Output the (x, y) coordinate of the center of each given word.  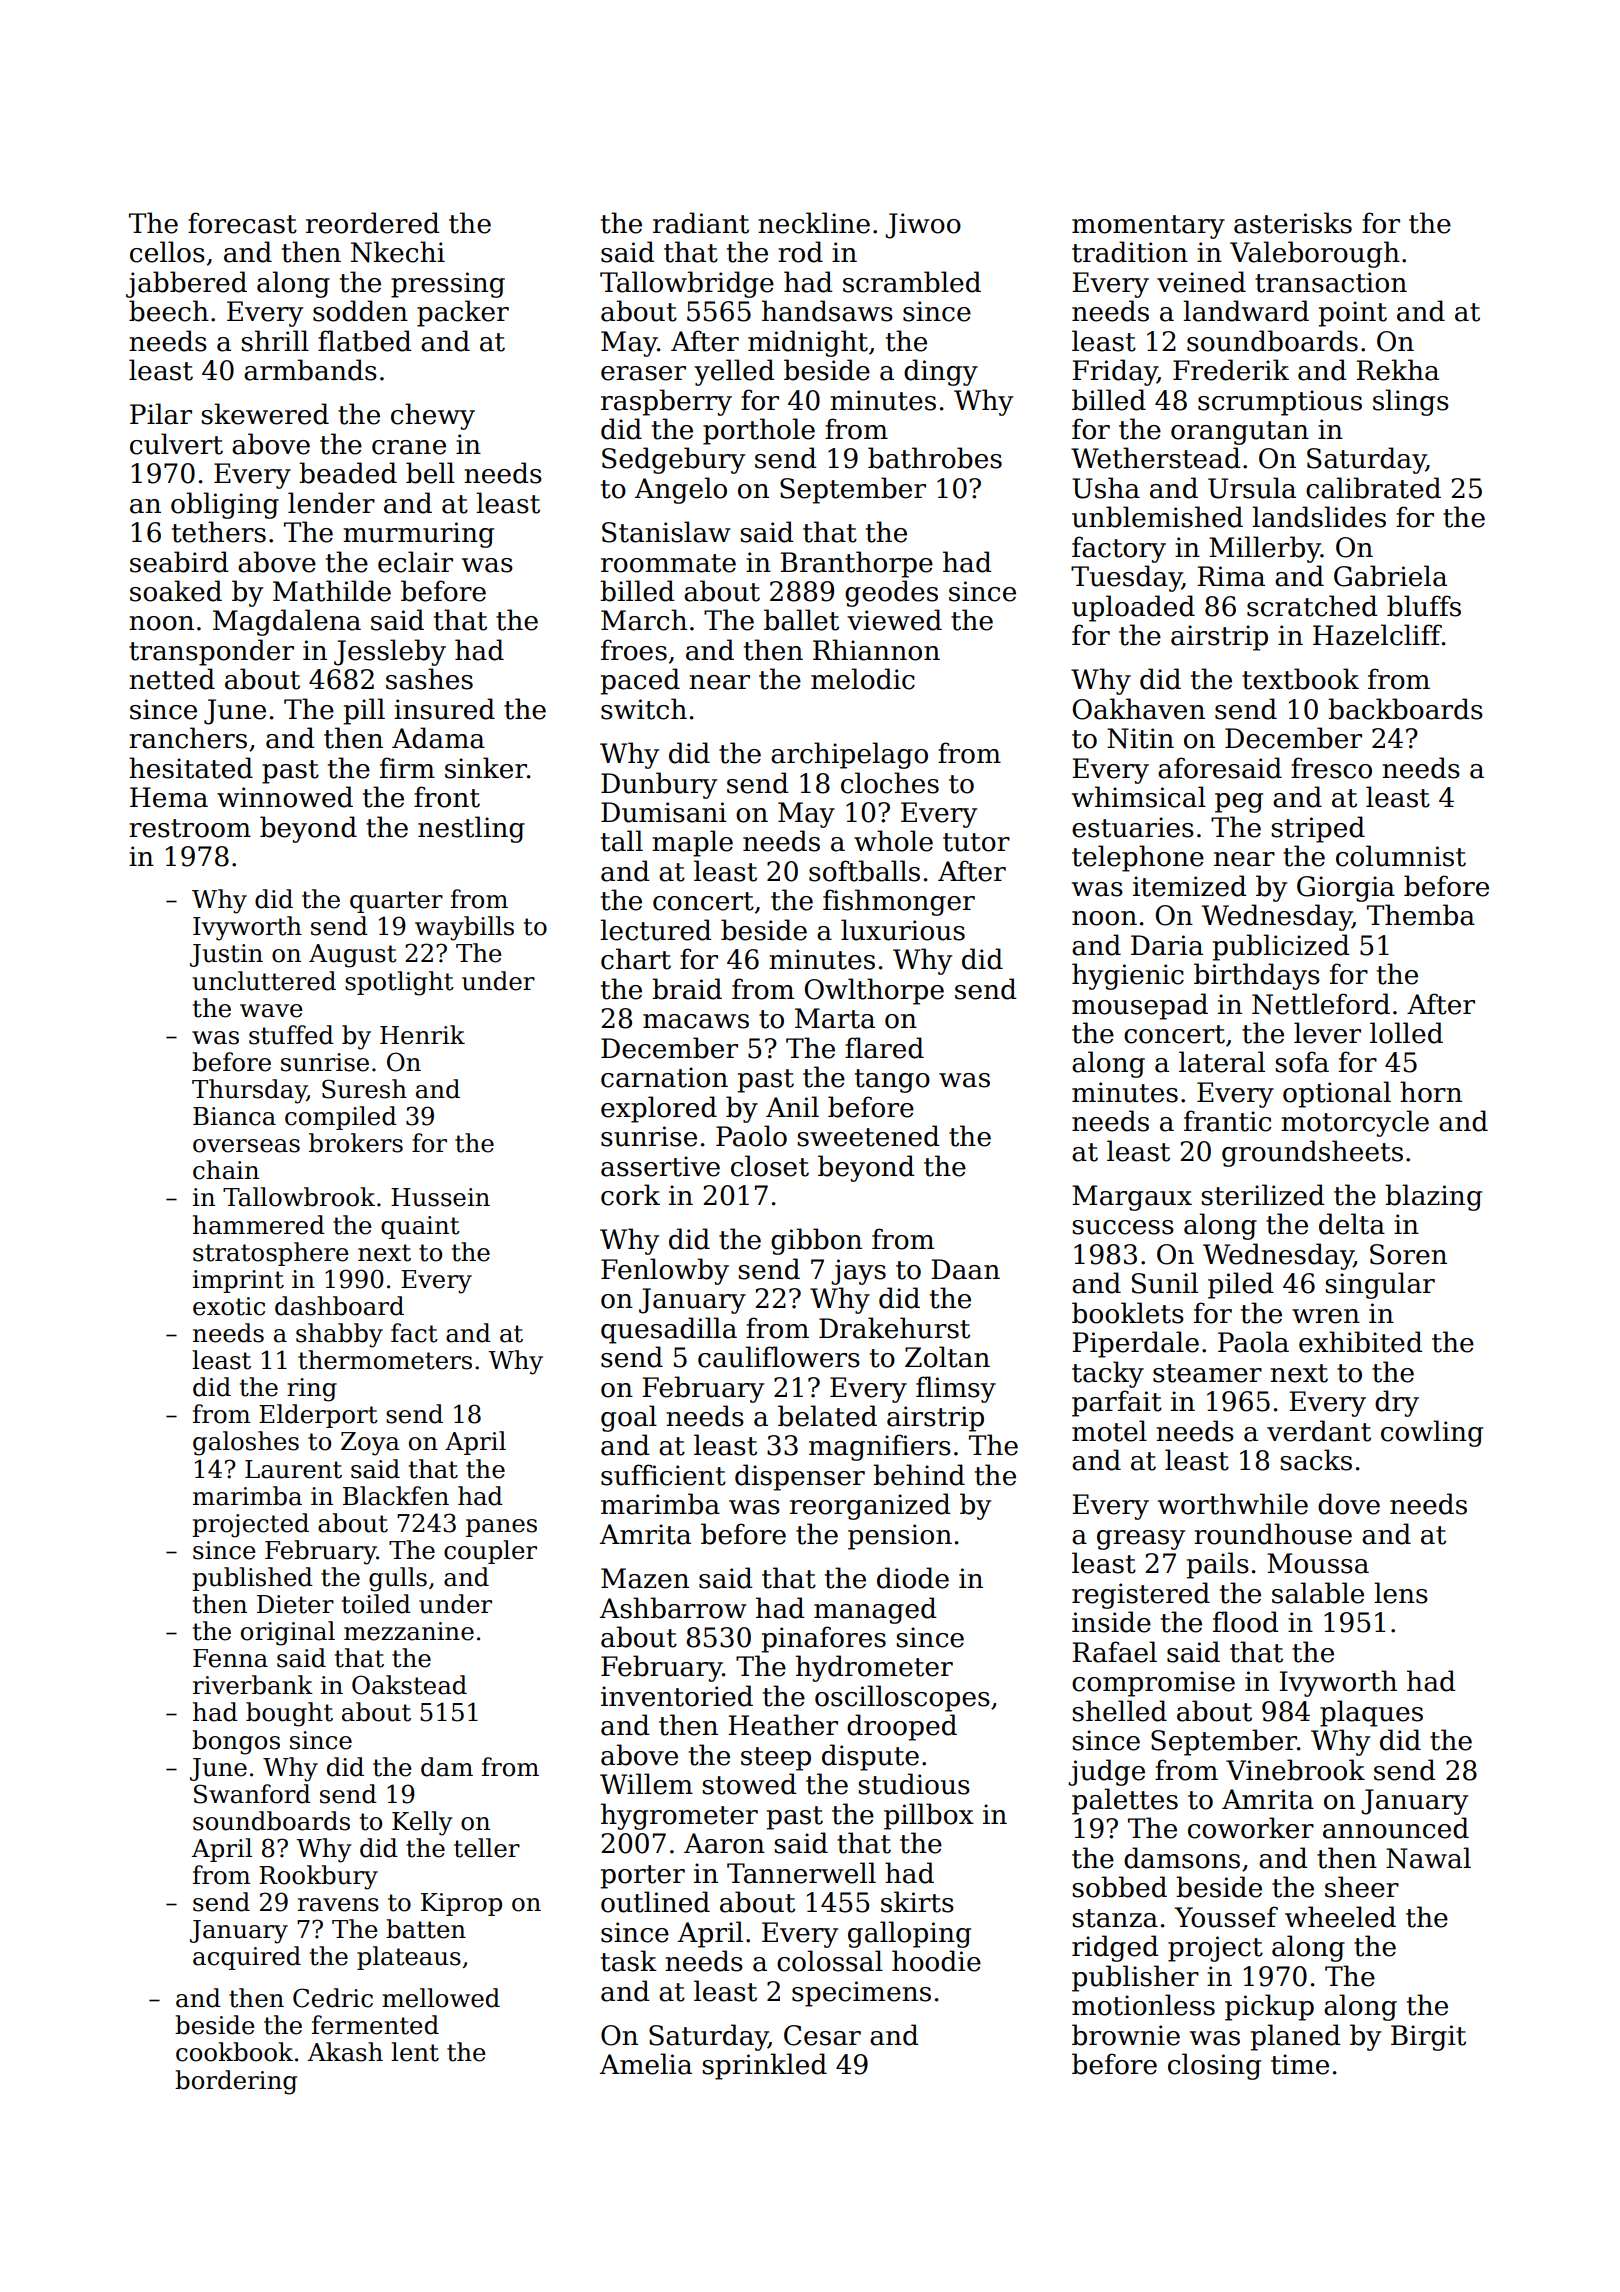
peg (1239, 803)
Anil (792, 1106)
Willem (646, 1784)
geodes (891, 593)
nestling (471, 829)
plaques (1371, 1713)
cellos (167, 252)
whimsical (1139, 797)
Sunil (1165, 1283)
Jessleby (390, 652)
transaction (1331, 282)
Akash (345, 2052)
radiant (701, 223)
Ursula (1252, 488)
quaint (420, 1227)
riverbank (253, 1685)
